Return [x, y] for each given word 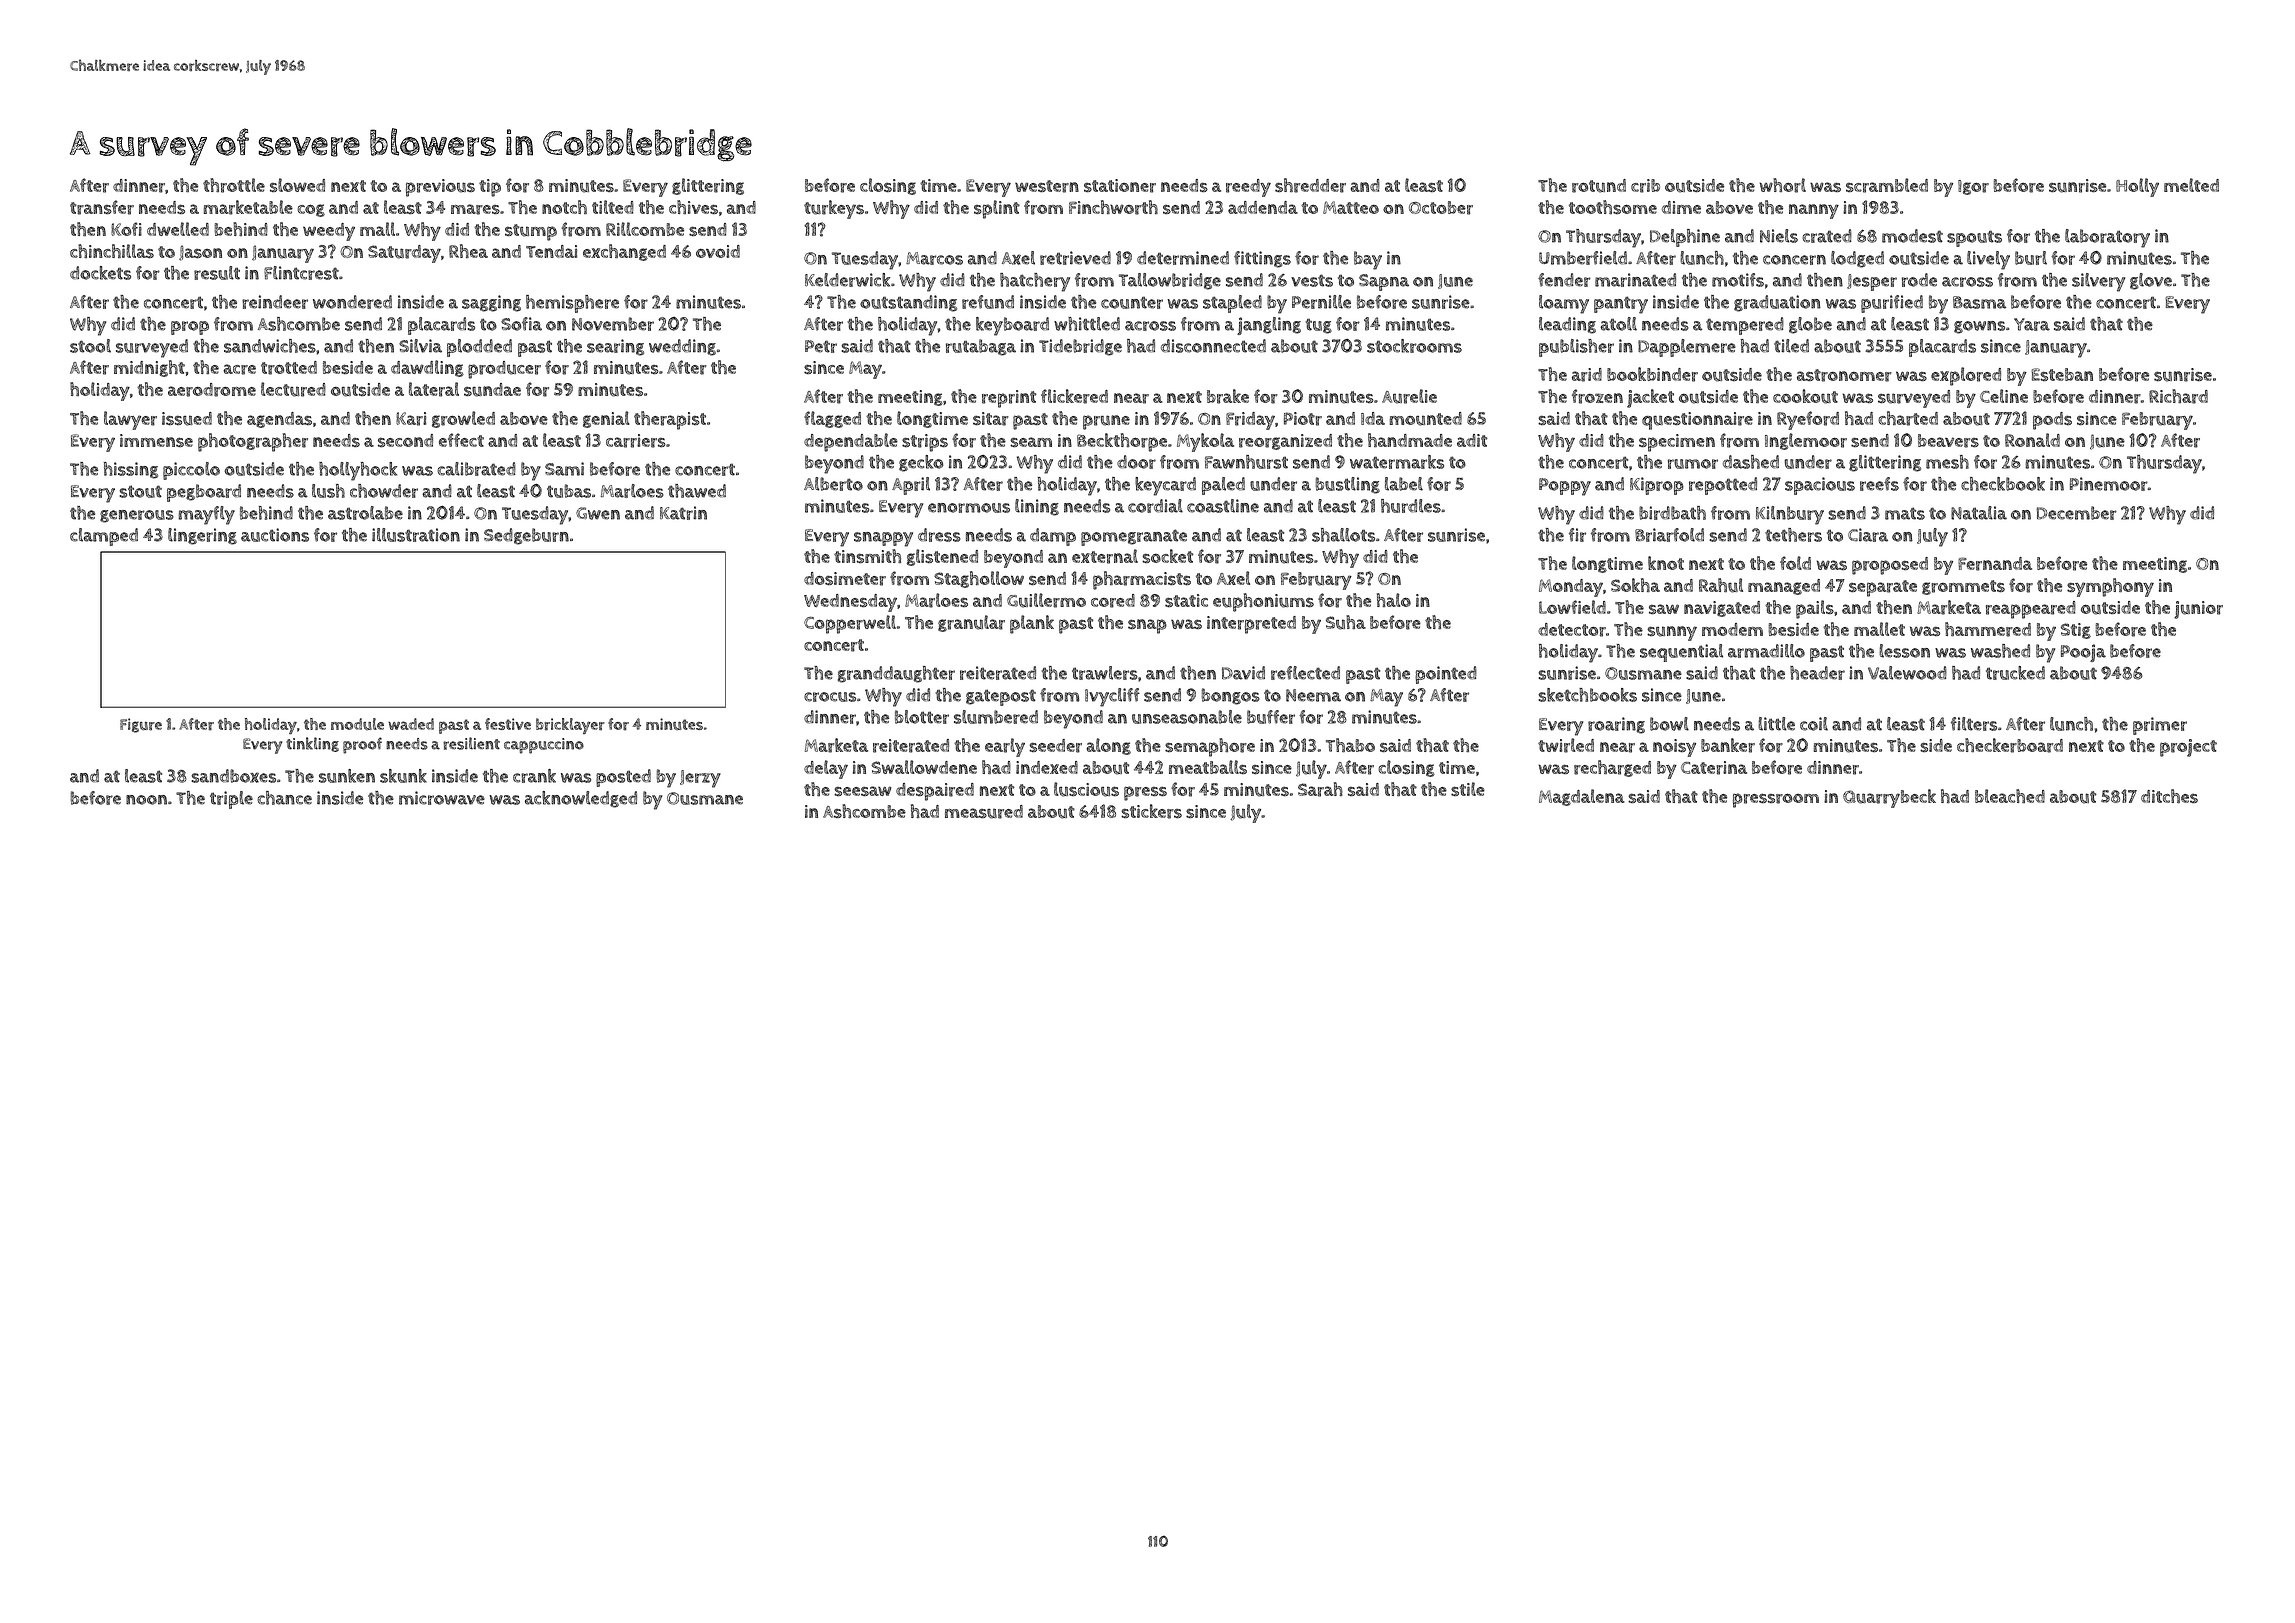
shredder [1310, 185]
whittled [1087, 324]
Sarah [1320, 789]
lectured [293, 389]
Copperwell [850, 624]
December [2076, 513]
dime [1681, 207]
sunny [1672, 633]
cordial [1155, 506]
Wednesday [850, 603]
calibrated [476, 469]
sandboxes [233, 776]
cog [311, 210]
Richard [2178, 396]
